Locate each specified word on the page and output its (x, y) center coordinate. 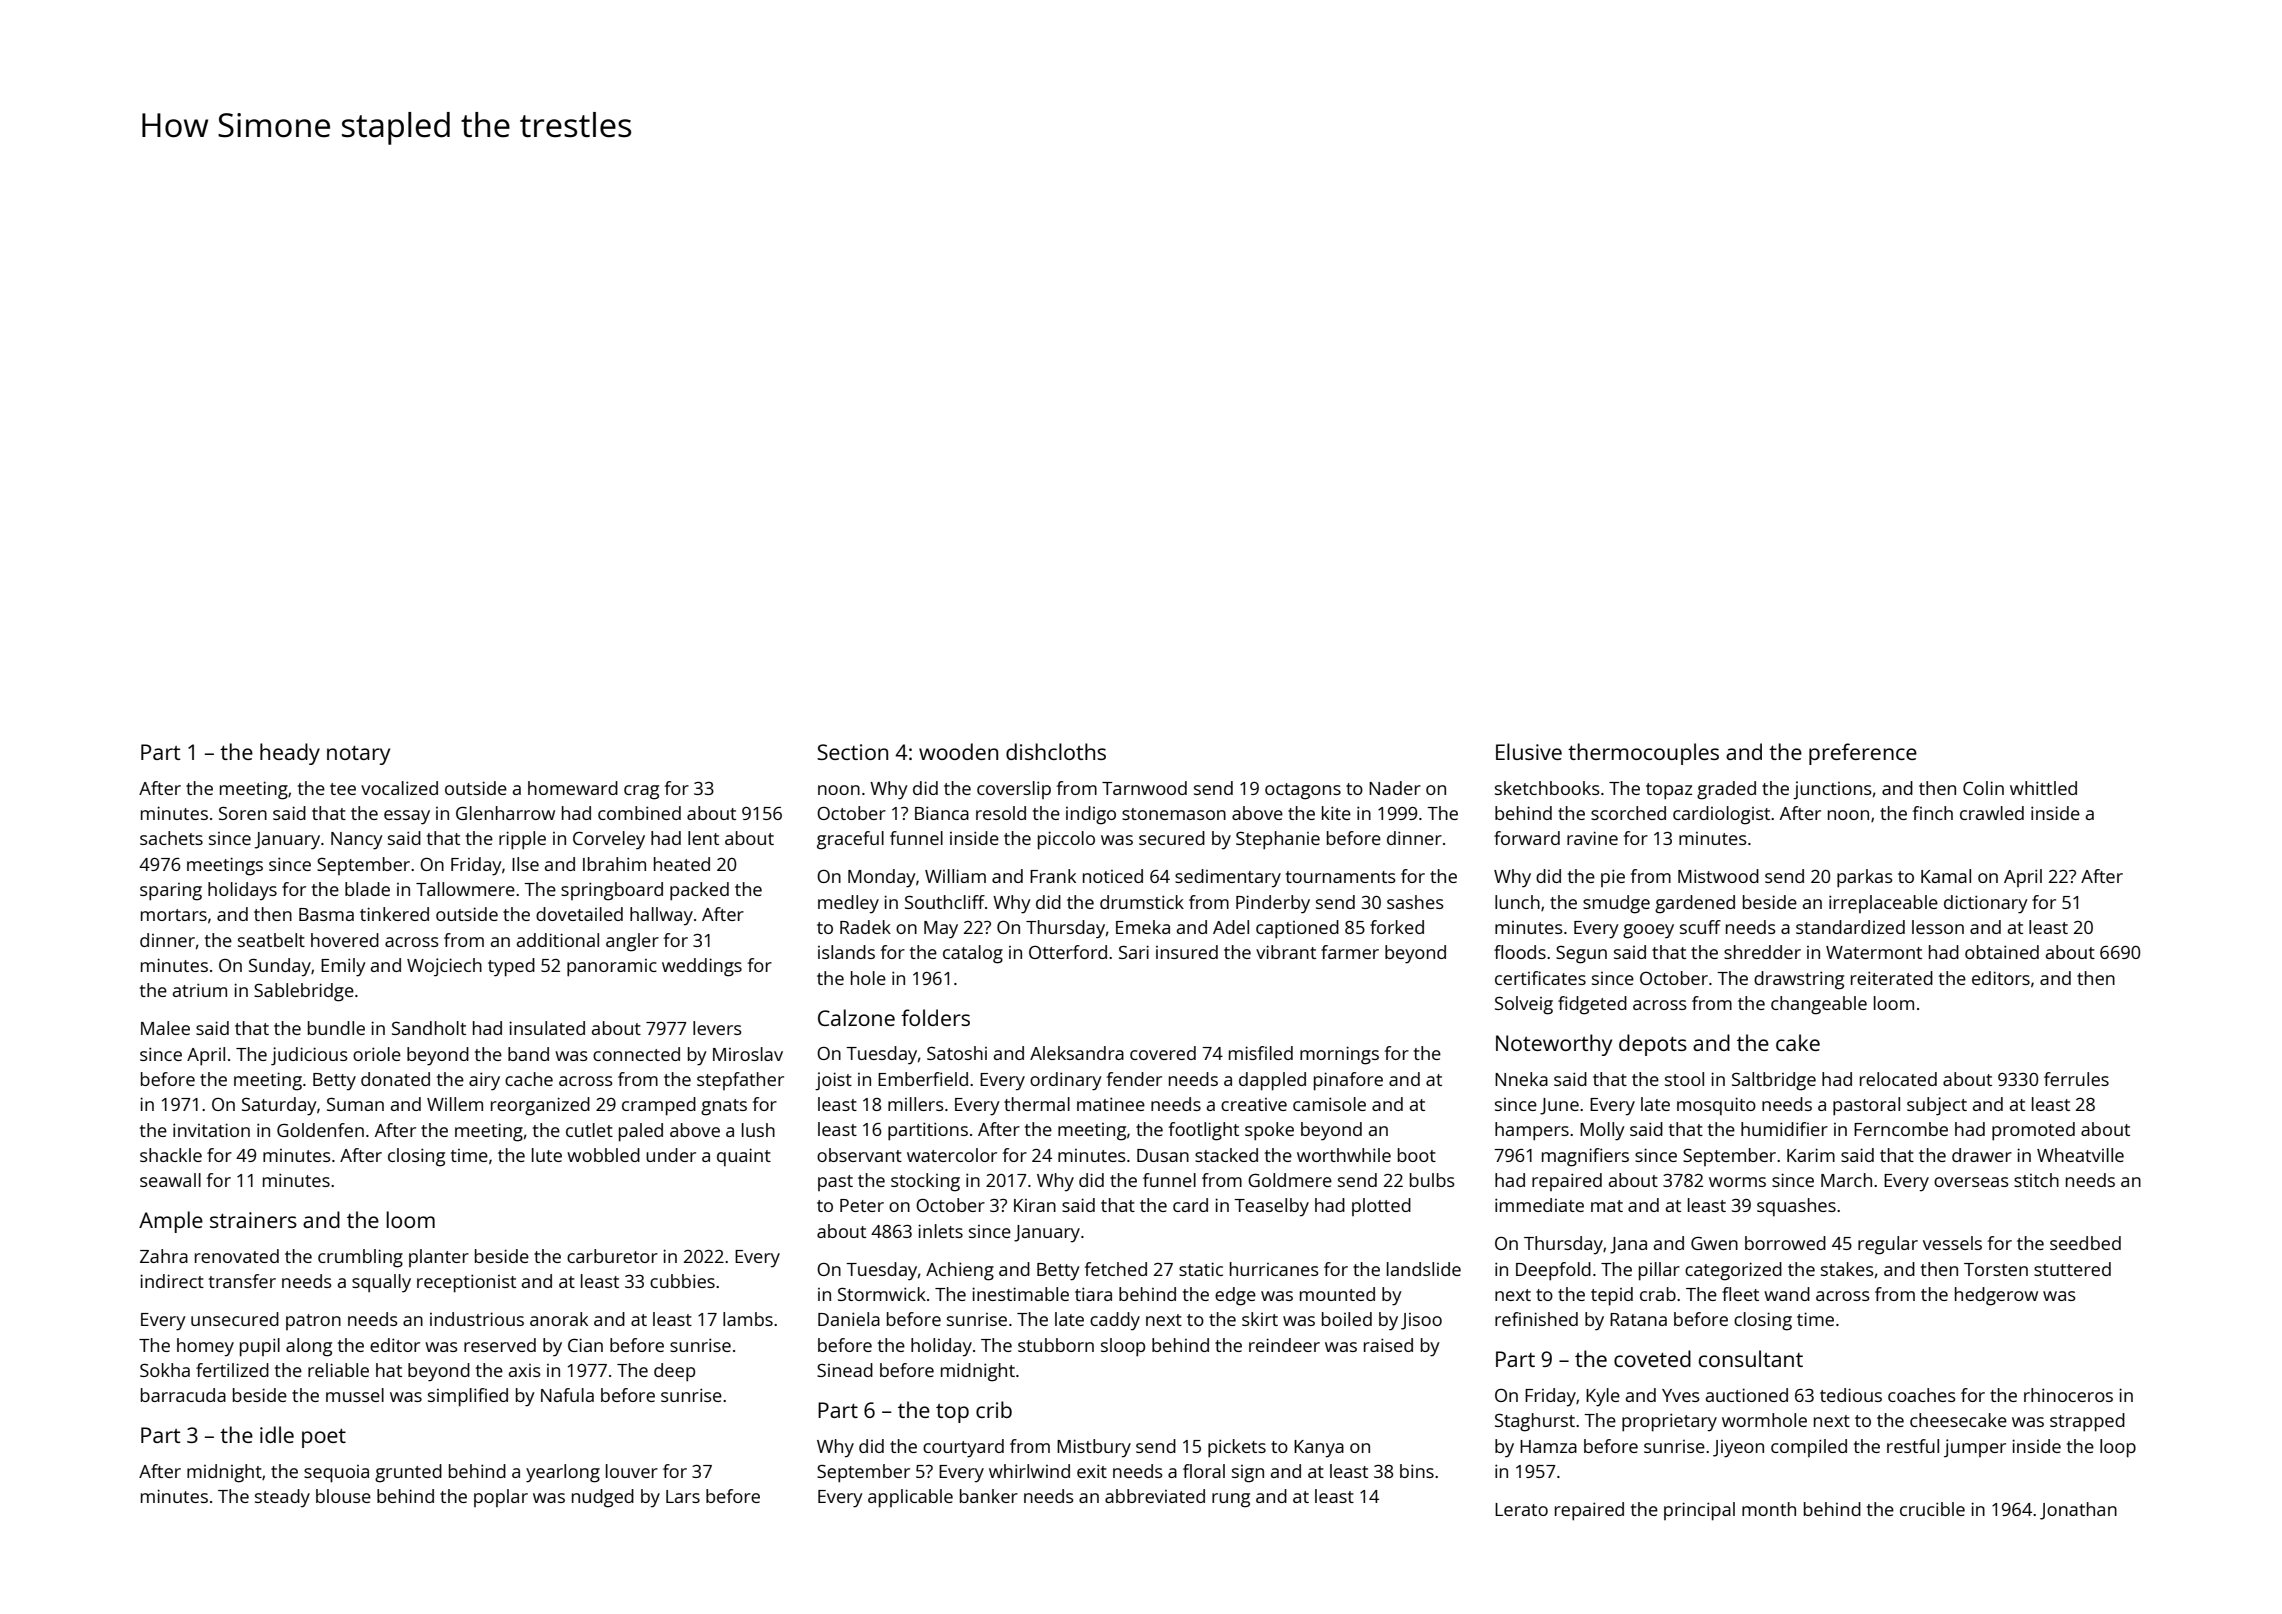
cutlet (589, 1130)
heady (290, 754)
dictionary (1986, 904)
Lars (683, 1496)
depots (1653, 1045)
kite (1336, 813)
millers (916, 1104)
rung (1231, 1500)
